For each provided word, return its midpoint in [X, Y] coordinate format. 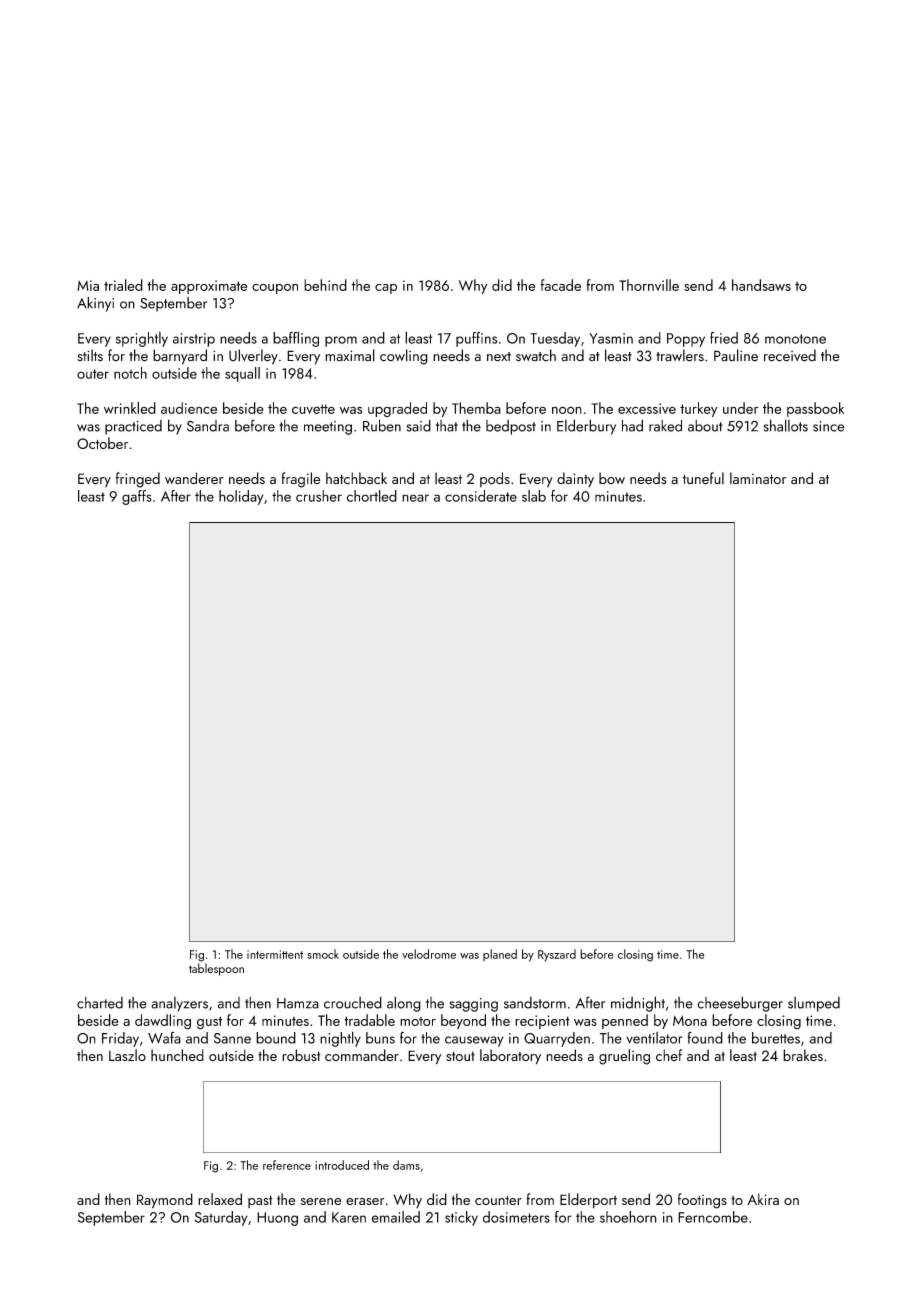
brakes [803, 1055]
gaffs [137, 497]
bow [612, 478]
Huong [277, 1219]
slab [534, 496]
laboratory [510, 1057]
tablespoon [216, 969]
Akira [763, 1199]
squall [242, 374]
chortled [372, 496]
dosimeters [516, 1217]
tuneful [703, 478]
